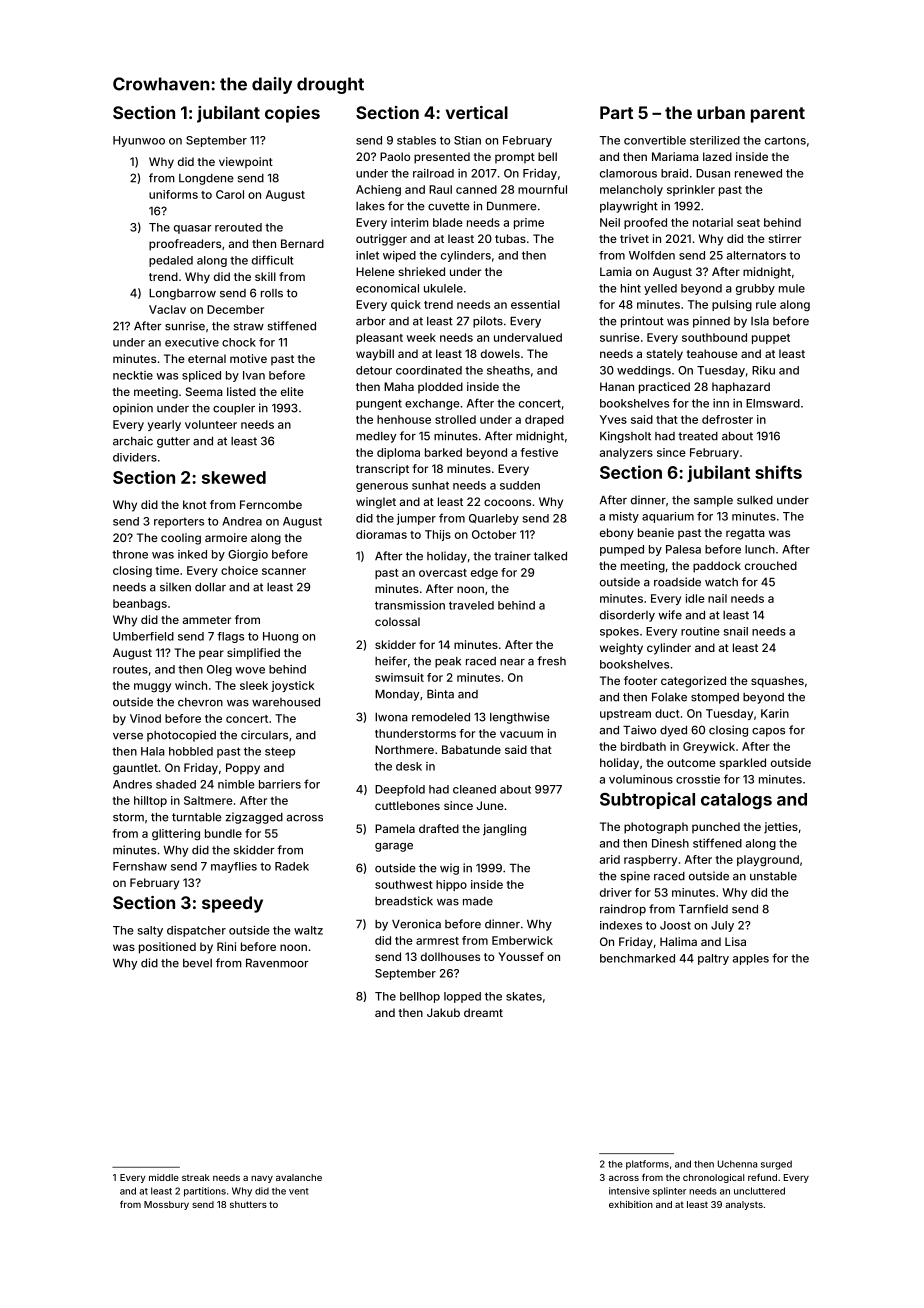 Image resolution: width=924 pixels, height=1308 pixels. What do you see at coordinates (477, 112) in the screenshot?
I see `vertical` at bounding box center [477, 112].
